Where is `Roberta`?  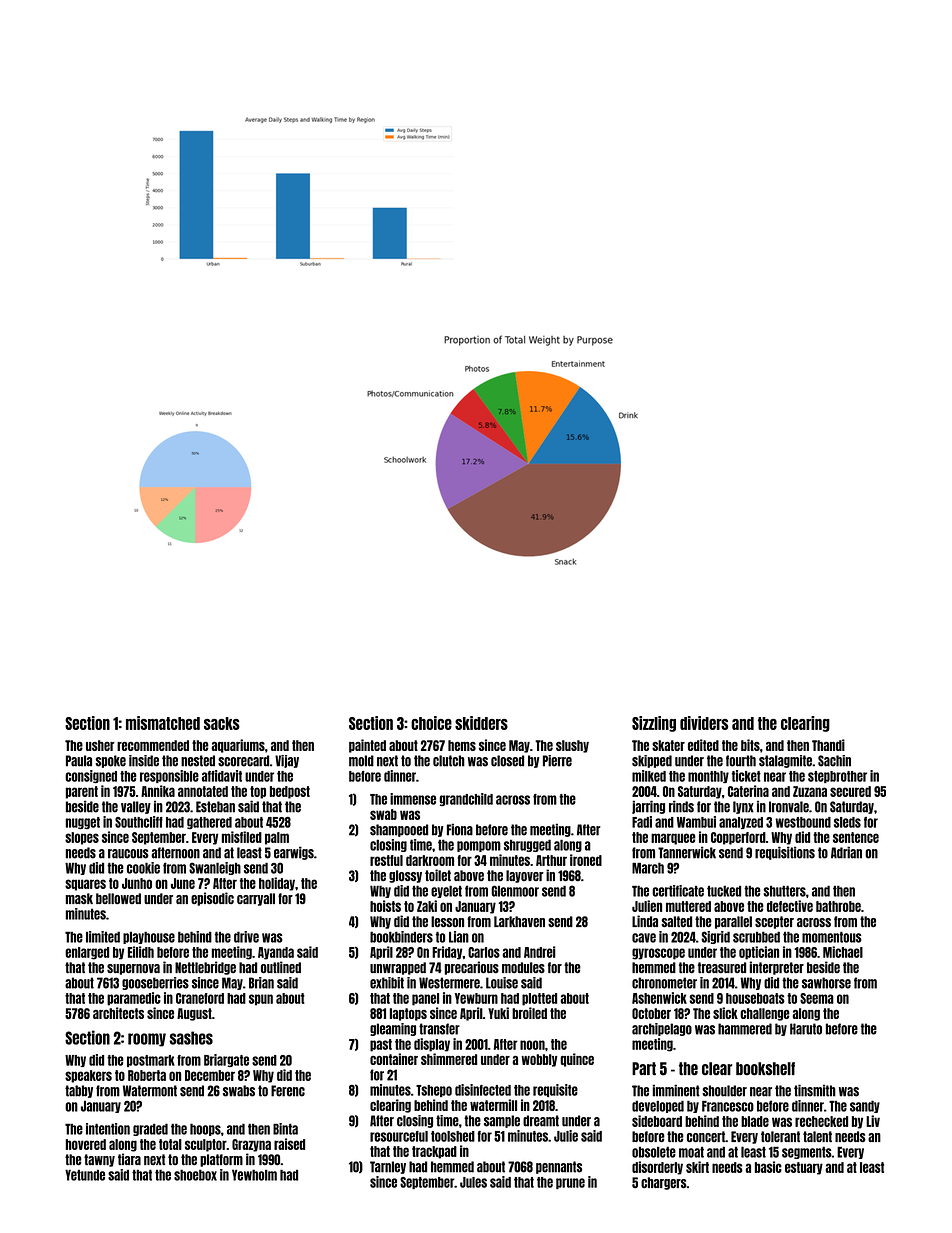 Roberta is located at coordinates (147, 1075).
